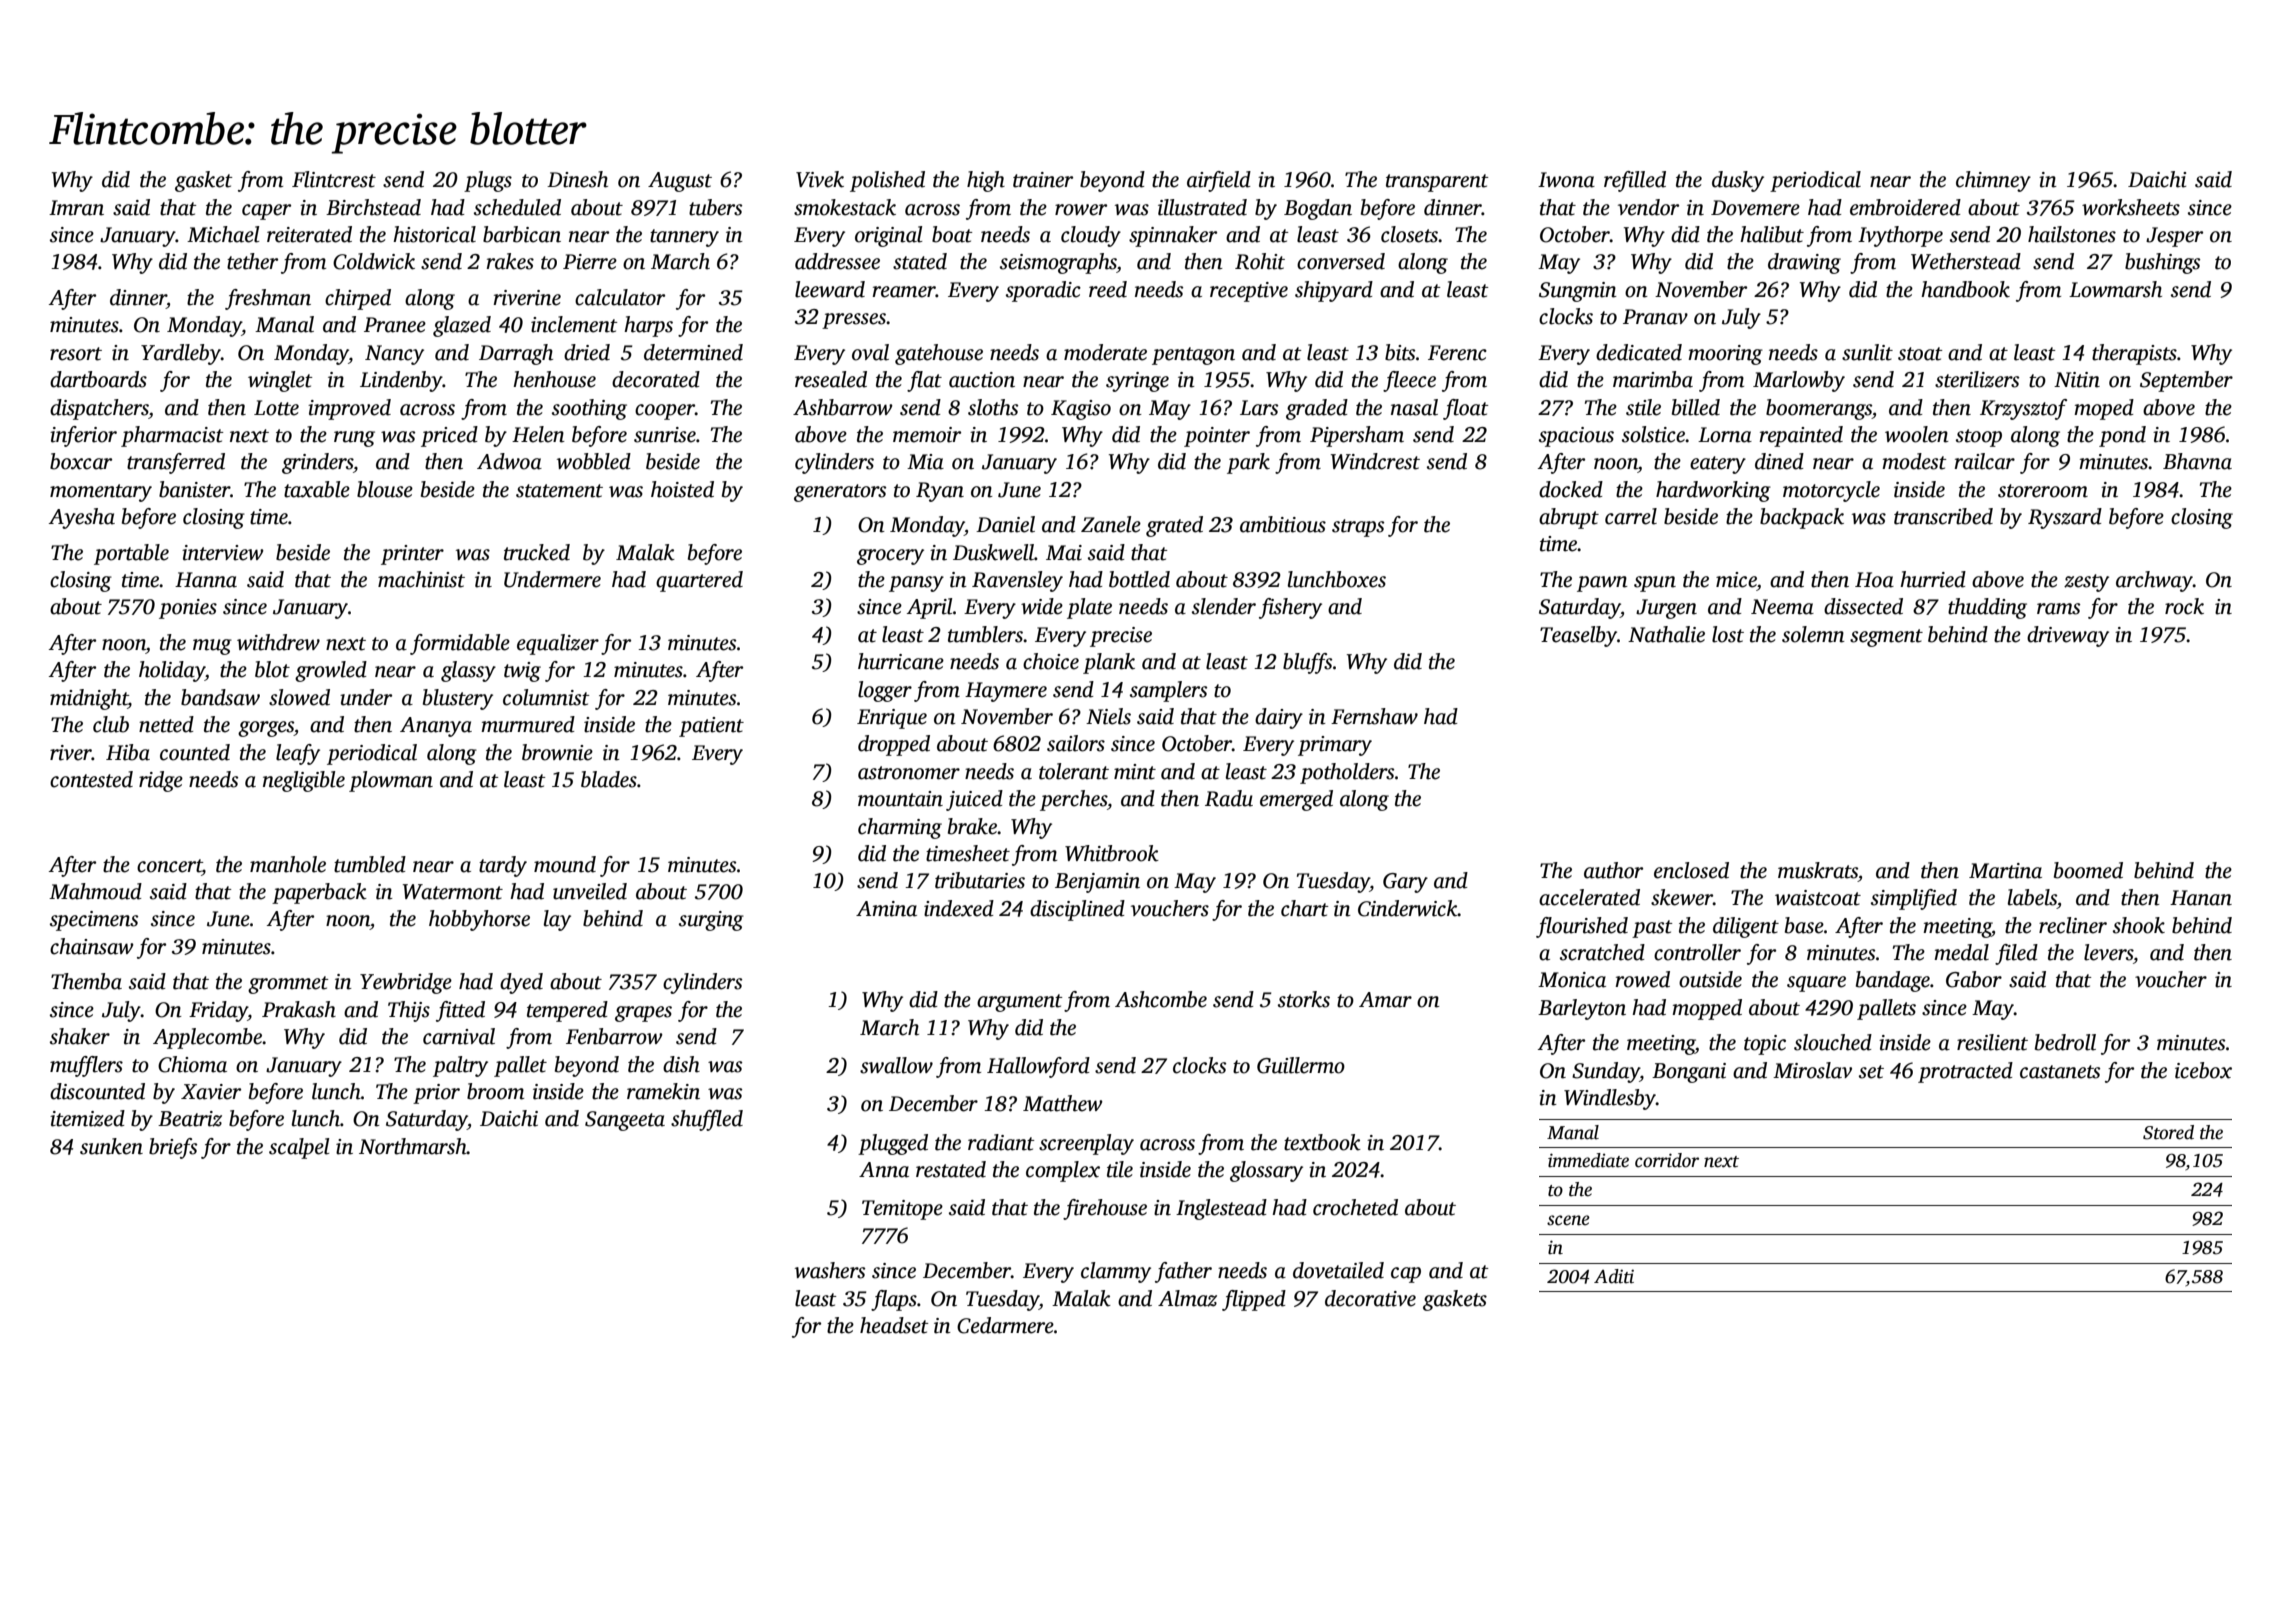 The height and width of the screenshot is (1614, 2282). Describe the element at coordinates (2131, 207) in the screenshot. I see `worksheets` at that location.
